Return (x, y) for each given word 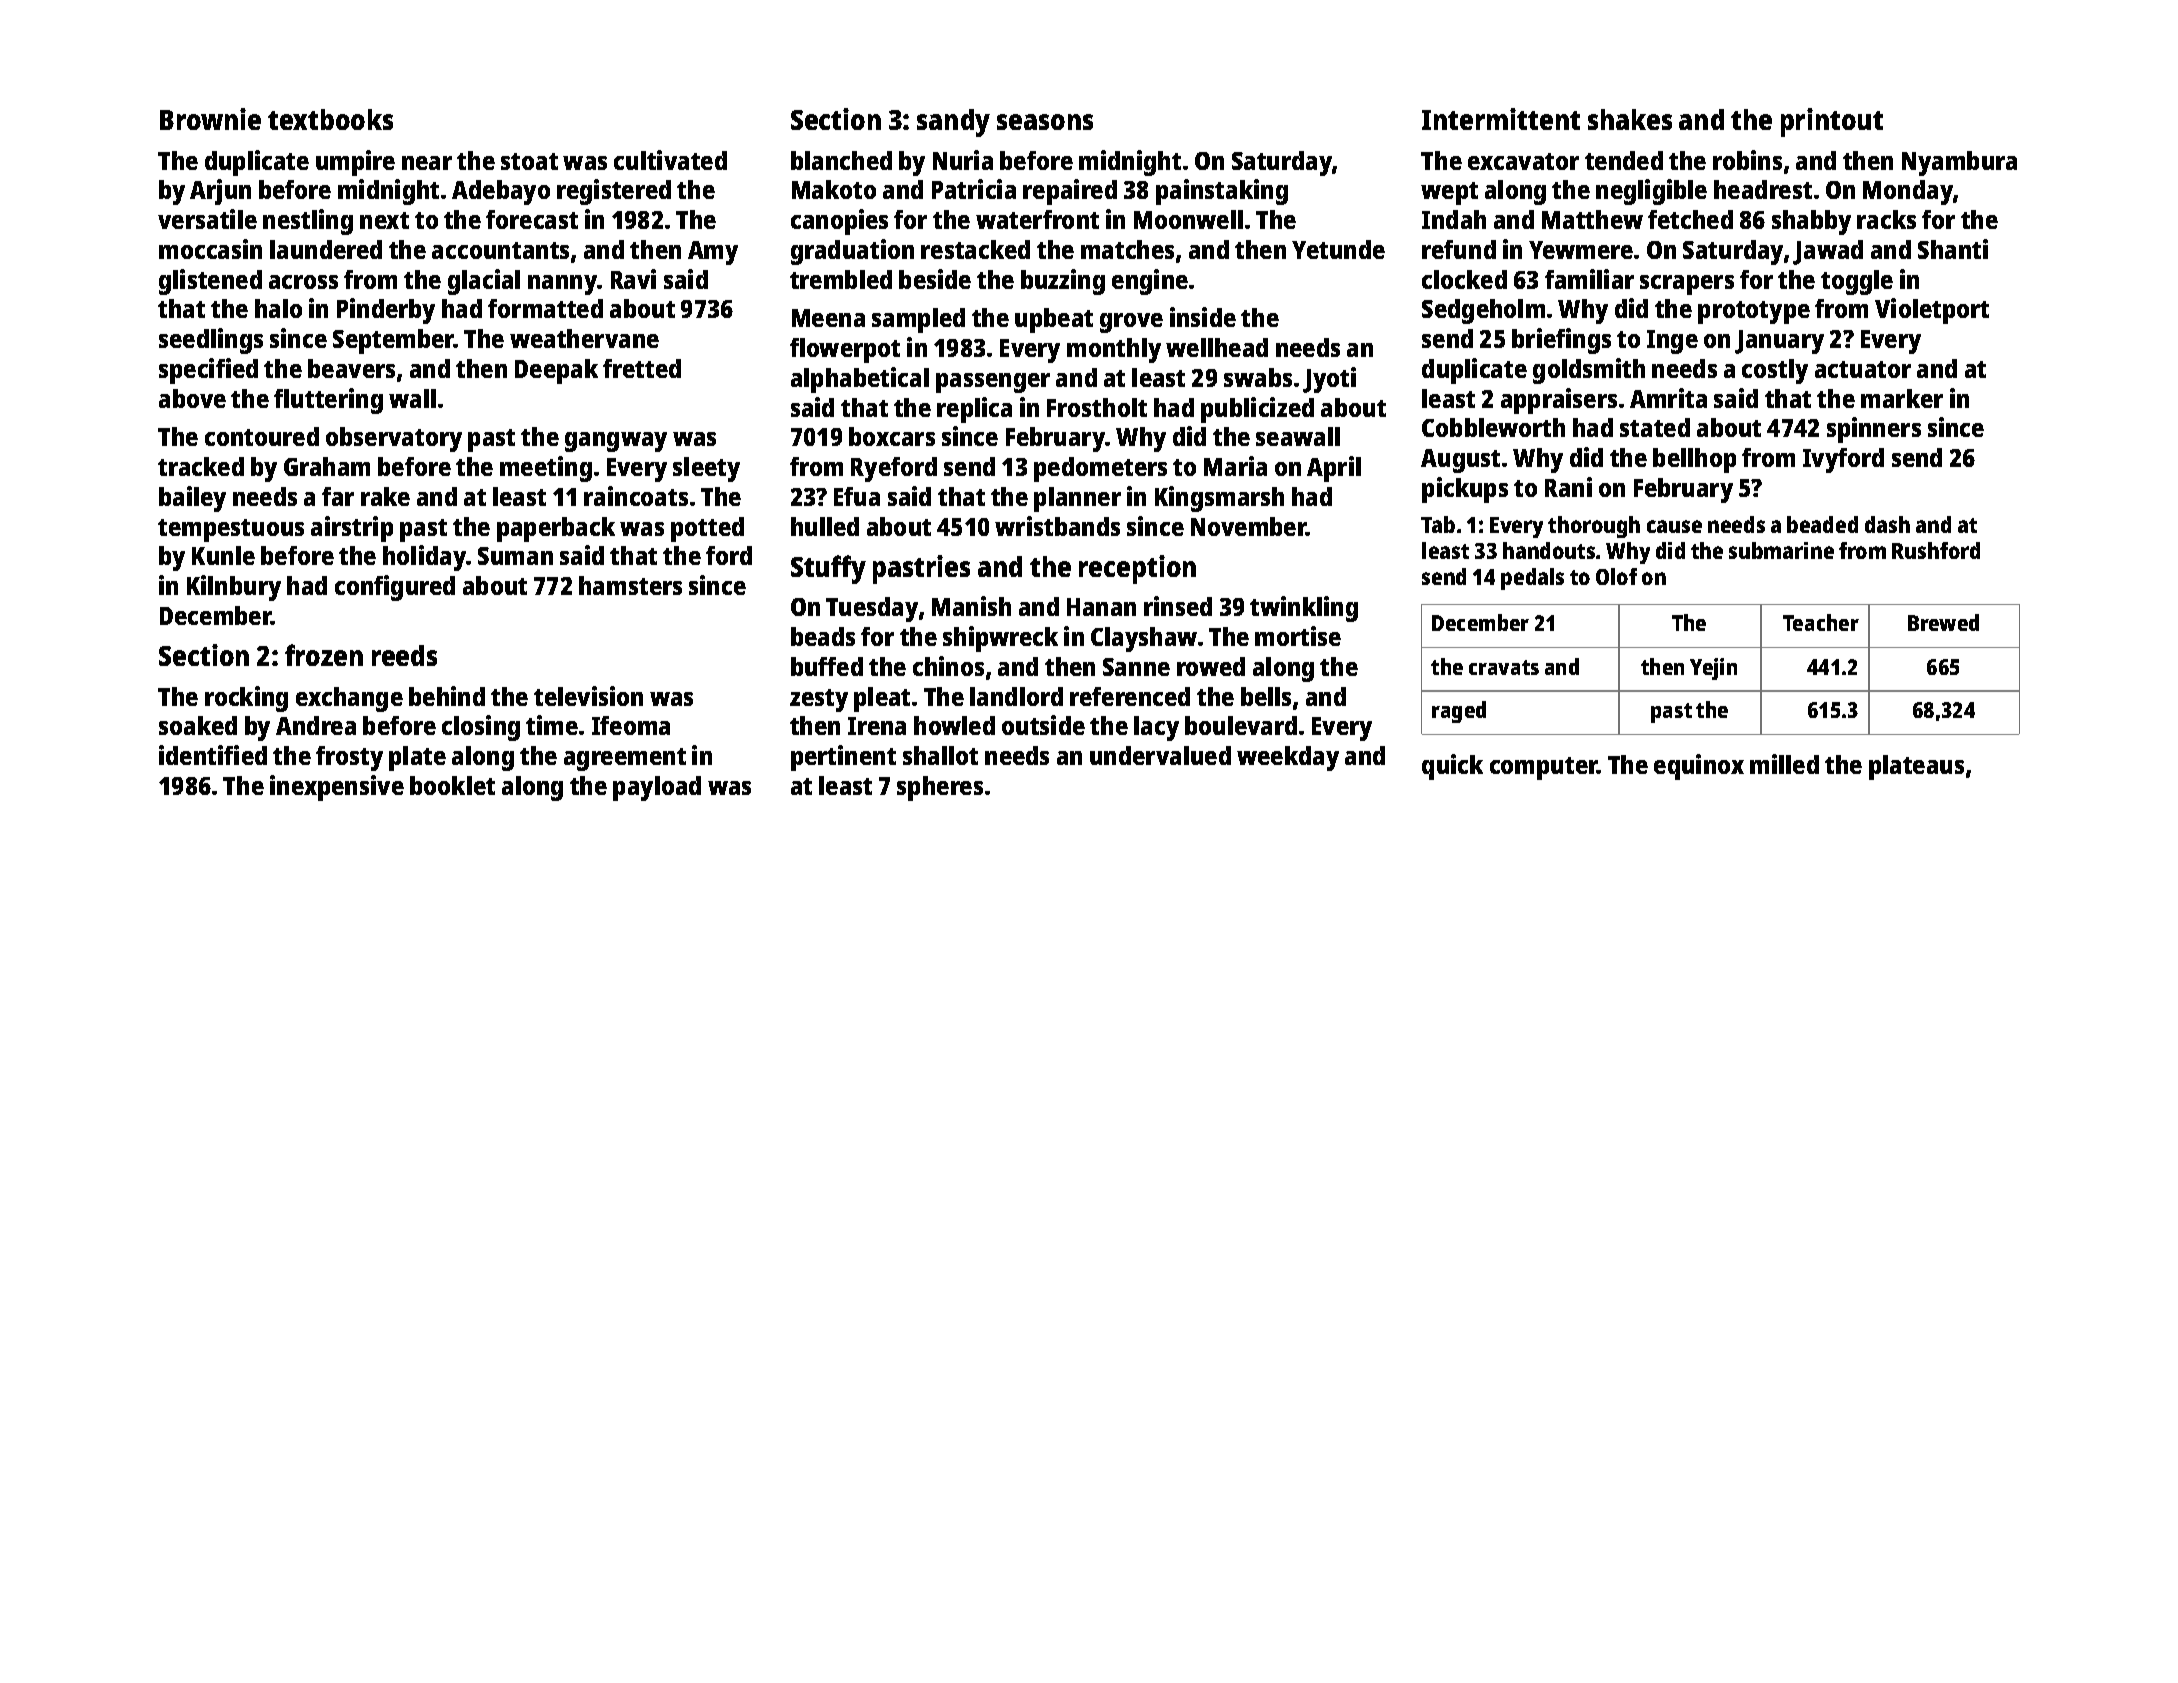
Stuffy (828, 569)
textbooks (330, 119)
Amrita (1668, 398)
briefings (1561, 341)
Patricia (974, 189)
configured (395, 588)
